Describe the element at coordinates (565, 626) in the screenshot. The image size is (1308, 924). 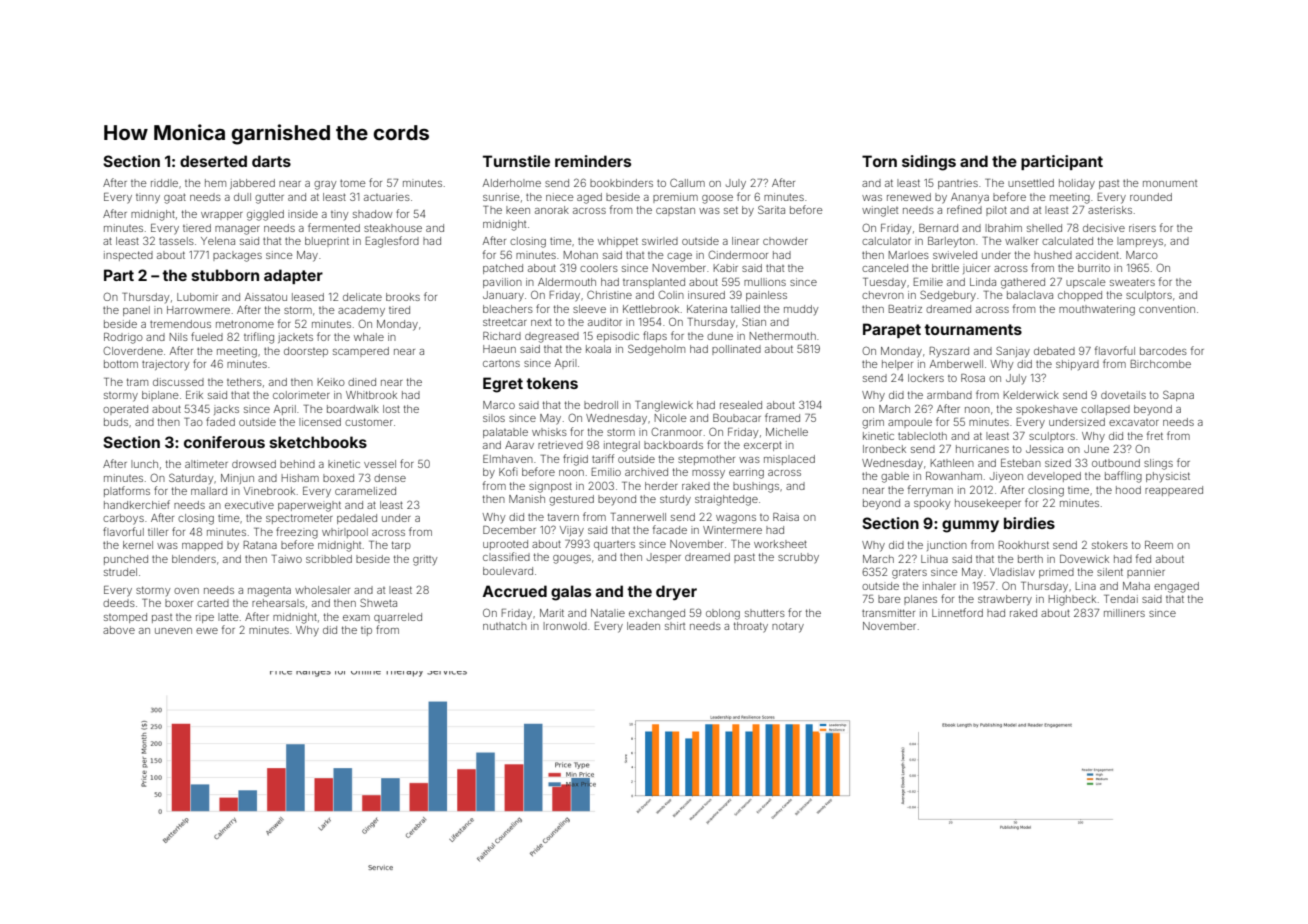
I see `Ironwold` at that location.
